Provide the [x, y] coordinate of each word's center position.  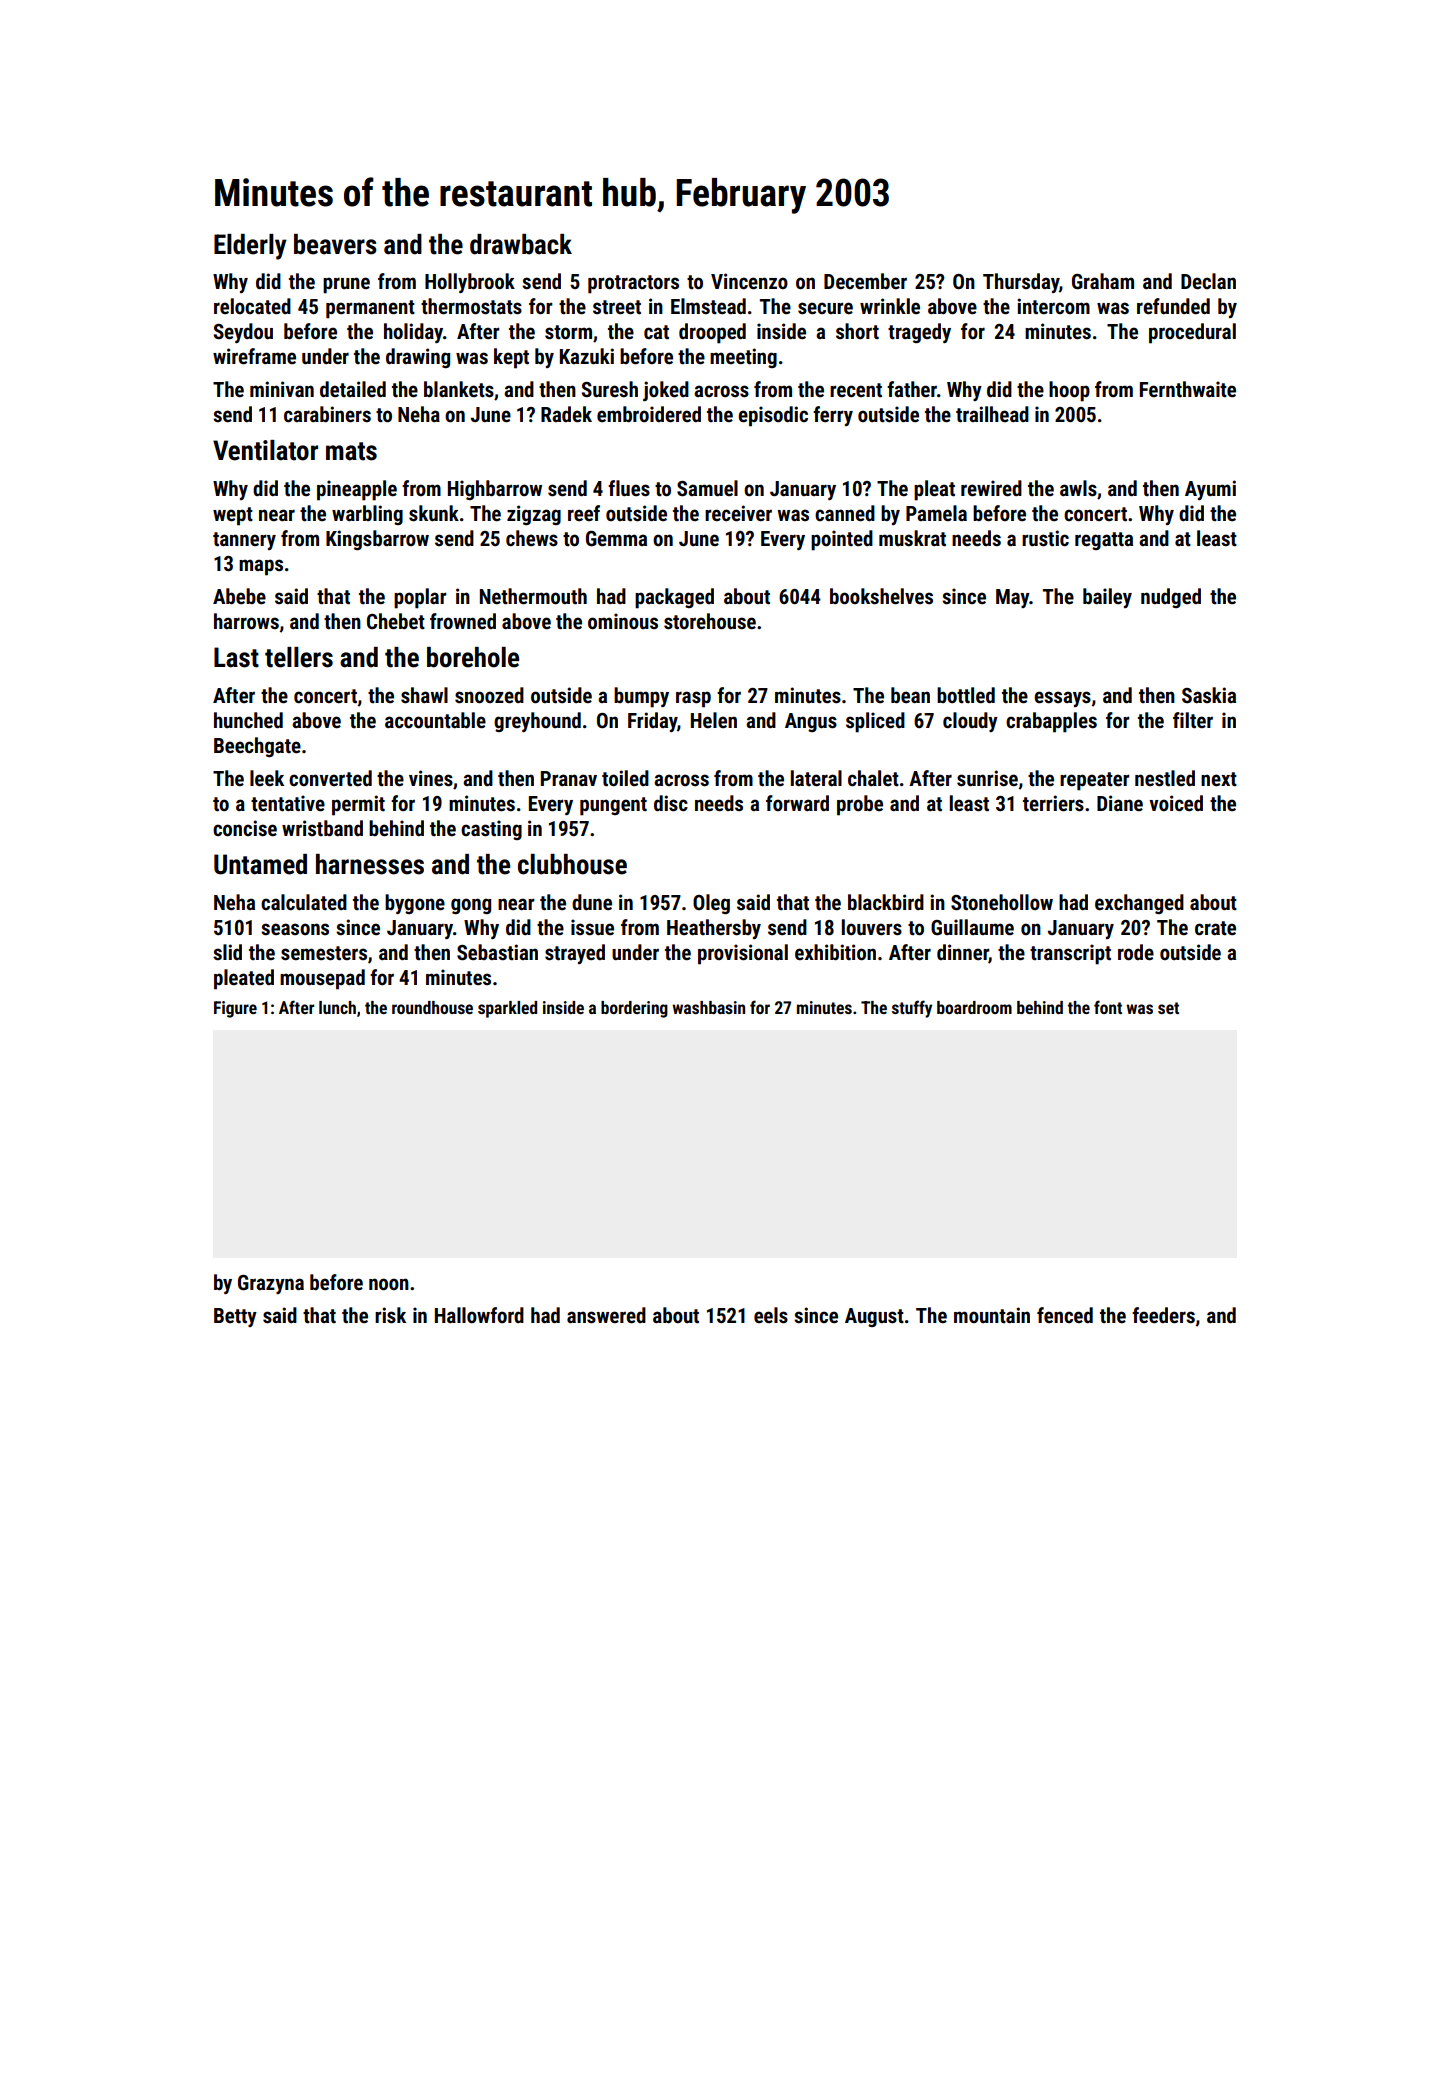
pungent [613, 806]
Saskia [1209, 695]
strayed [575, 954]
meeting [743, 358]
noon [389, 1284]
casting [491, 830]
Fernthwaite [1188, 389]
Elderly [250, 247]
